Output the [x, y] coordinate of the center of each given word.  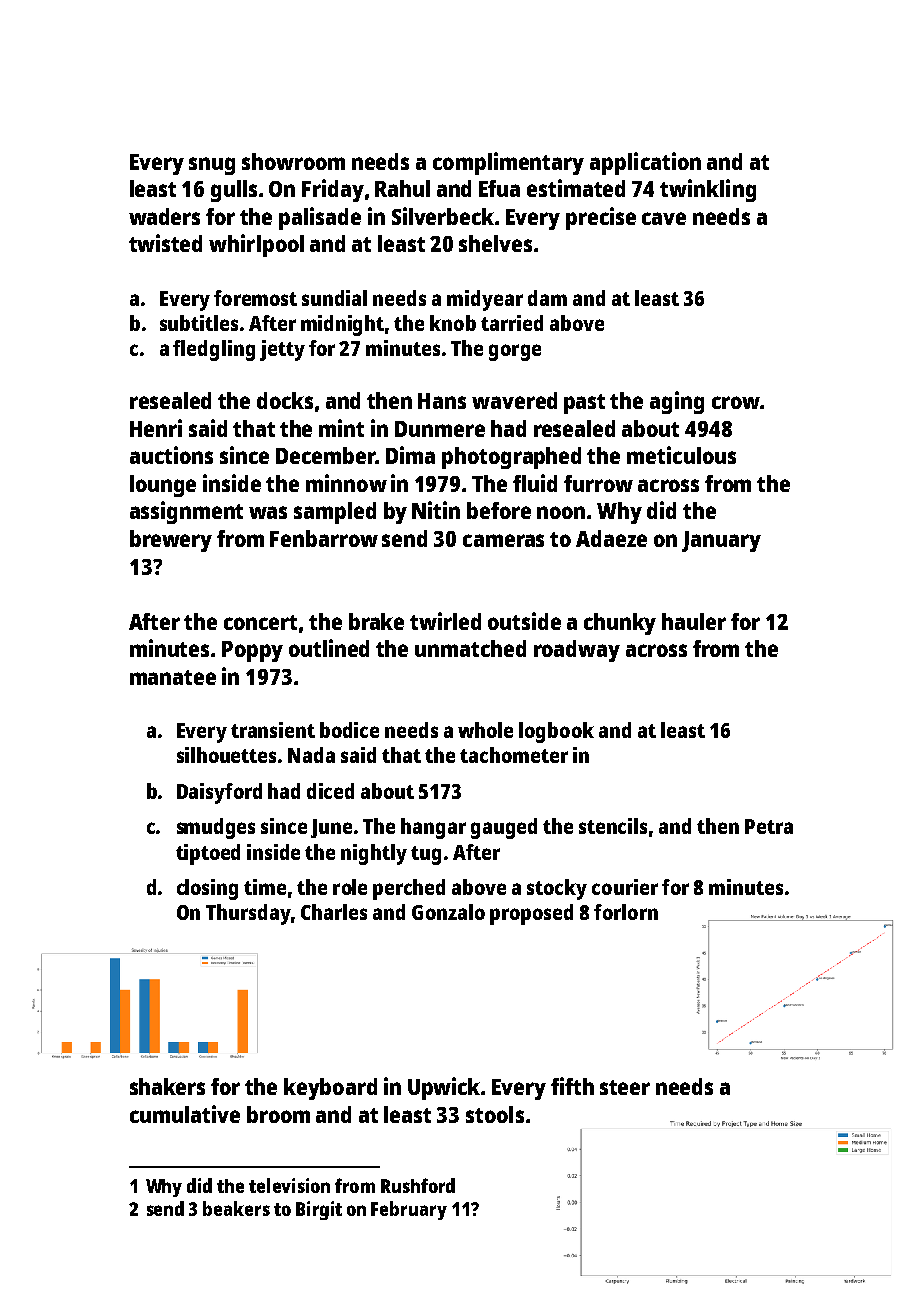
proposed [531, 914]
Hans [442, 401]
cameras [503, 540]
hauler [694, 621]
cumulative [185, 1114]
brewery [171, 541]
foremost [255, 298]
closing [207, 889]
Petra [769, 826]
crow [736, 402]
